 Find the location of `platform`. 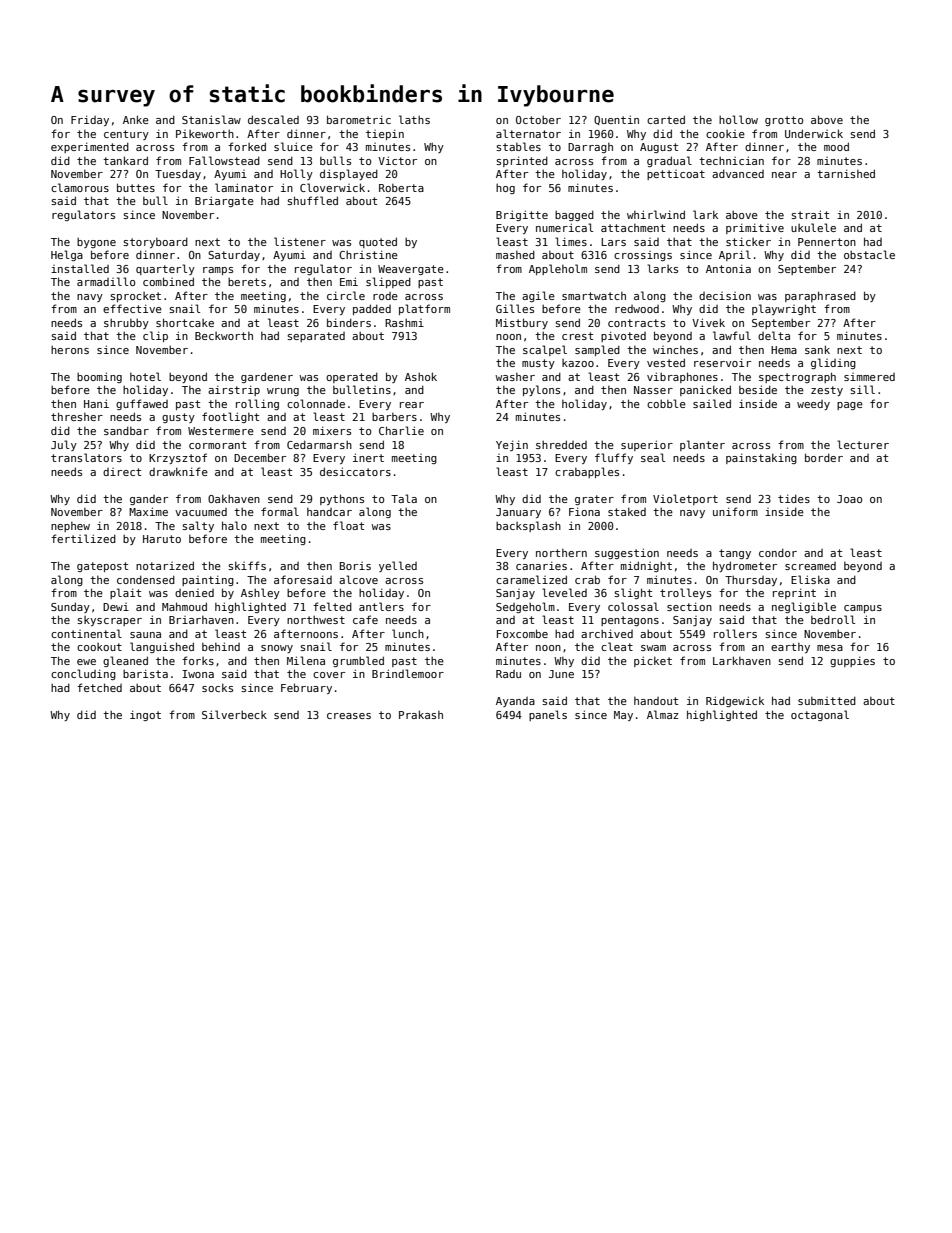

platform is located at coordinates (424, 309).
